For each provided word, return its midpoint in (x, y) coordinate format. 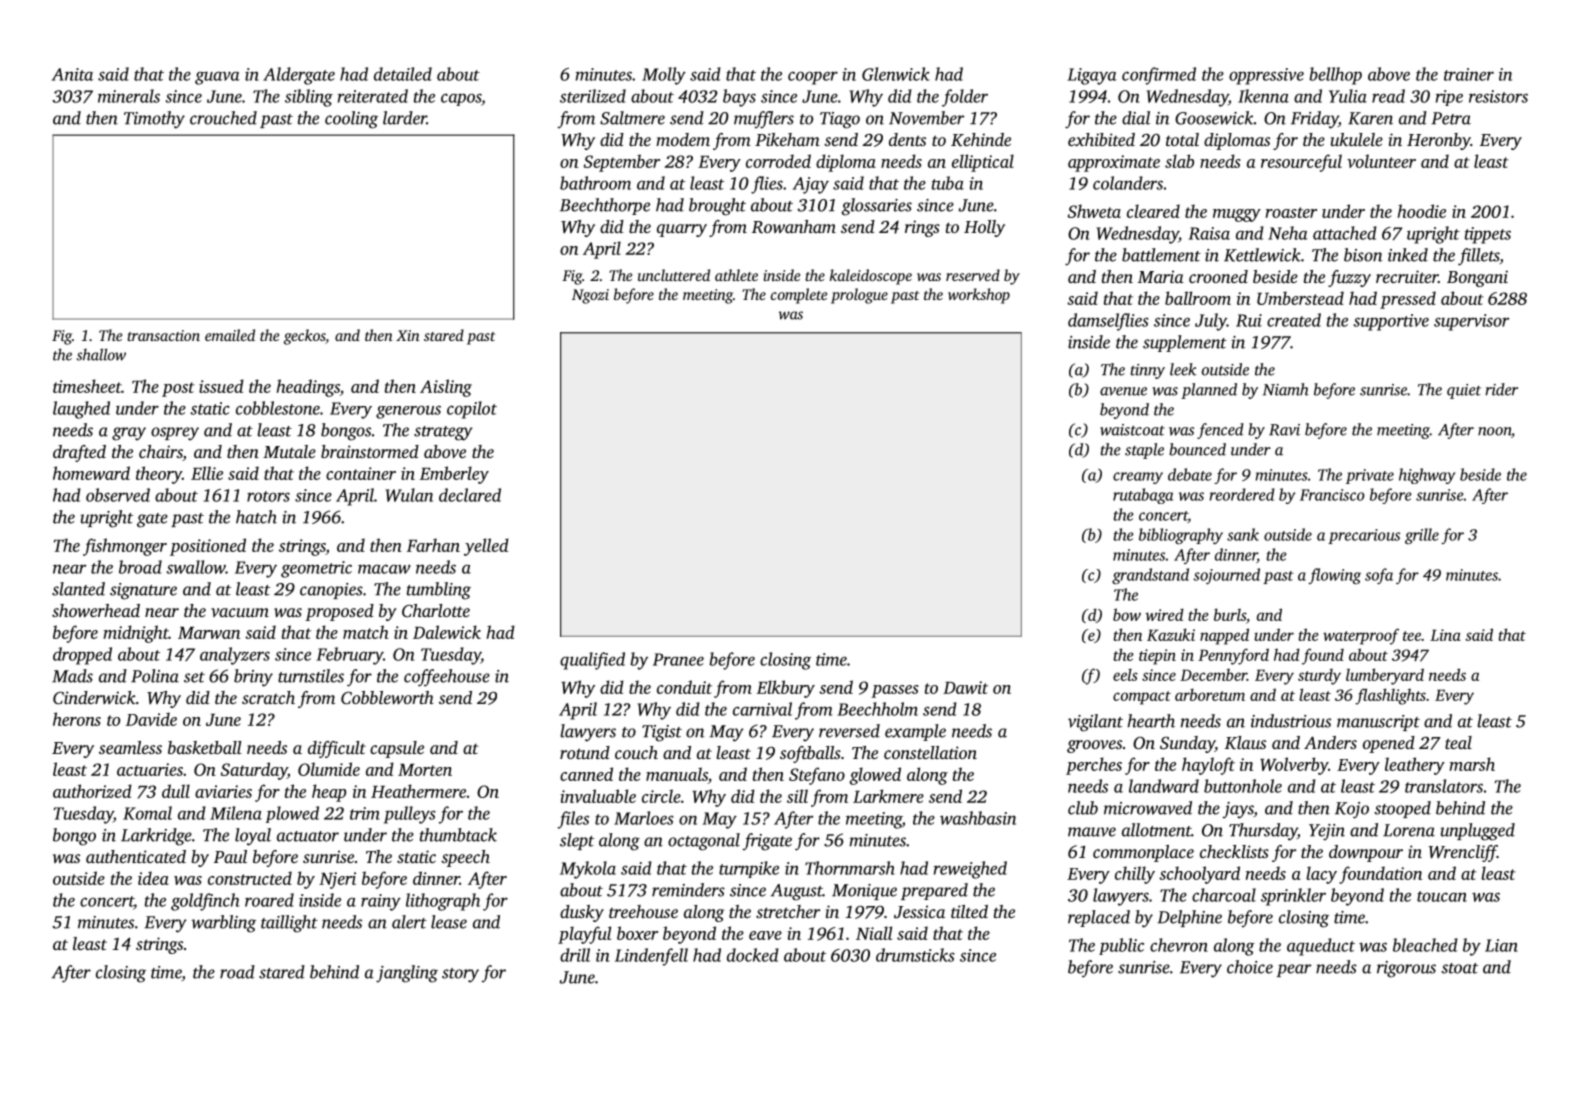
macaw (384, 569)
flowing (1334, 576)
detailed (403, 74)
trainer (1469, 74)
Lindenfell (651, 957)
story (460, 975)
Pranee (678, 659)
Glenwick (896, 74)
